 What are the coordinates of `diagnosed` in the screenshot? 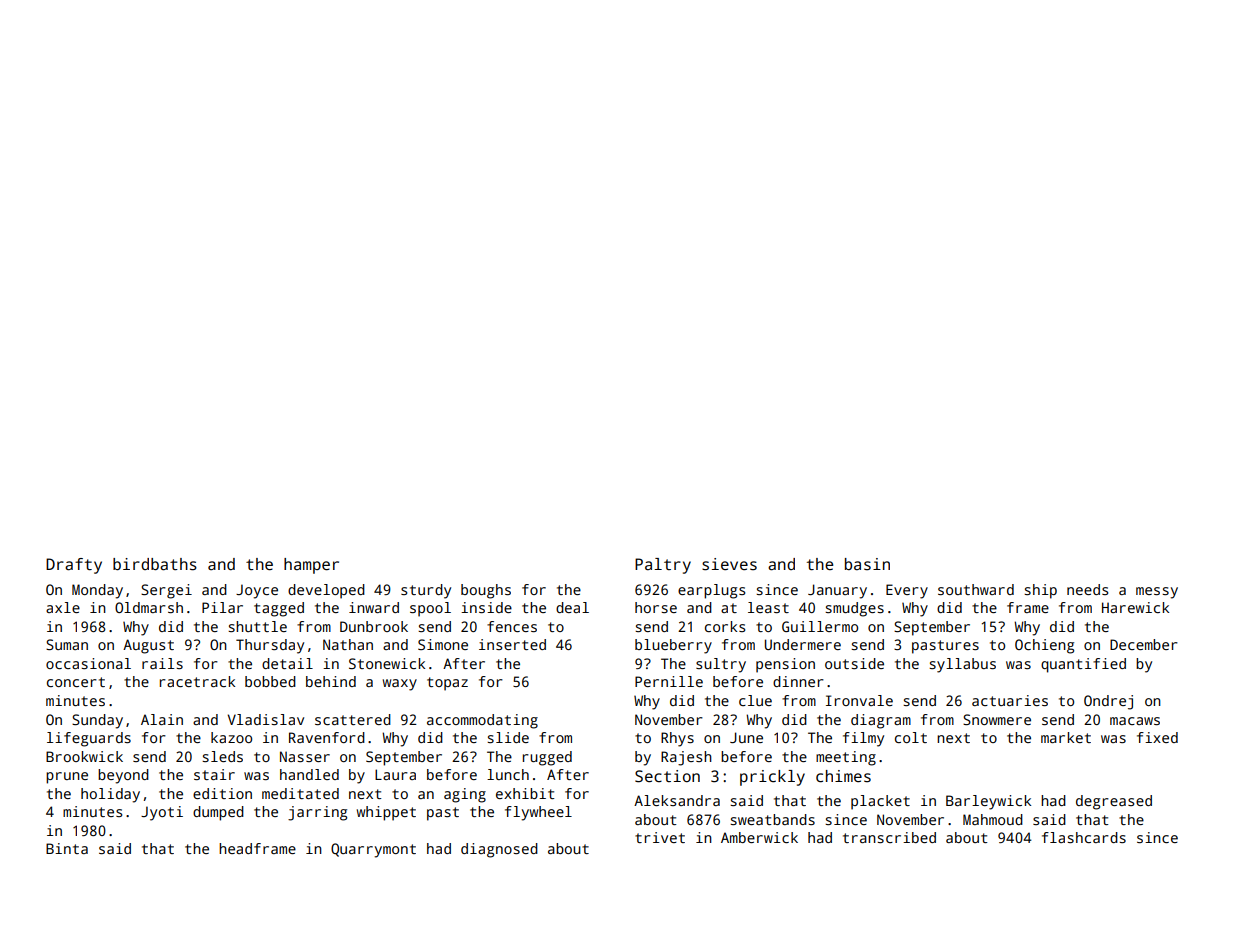 It's located at (499, 850).
